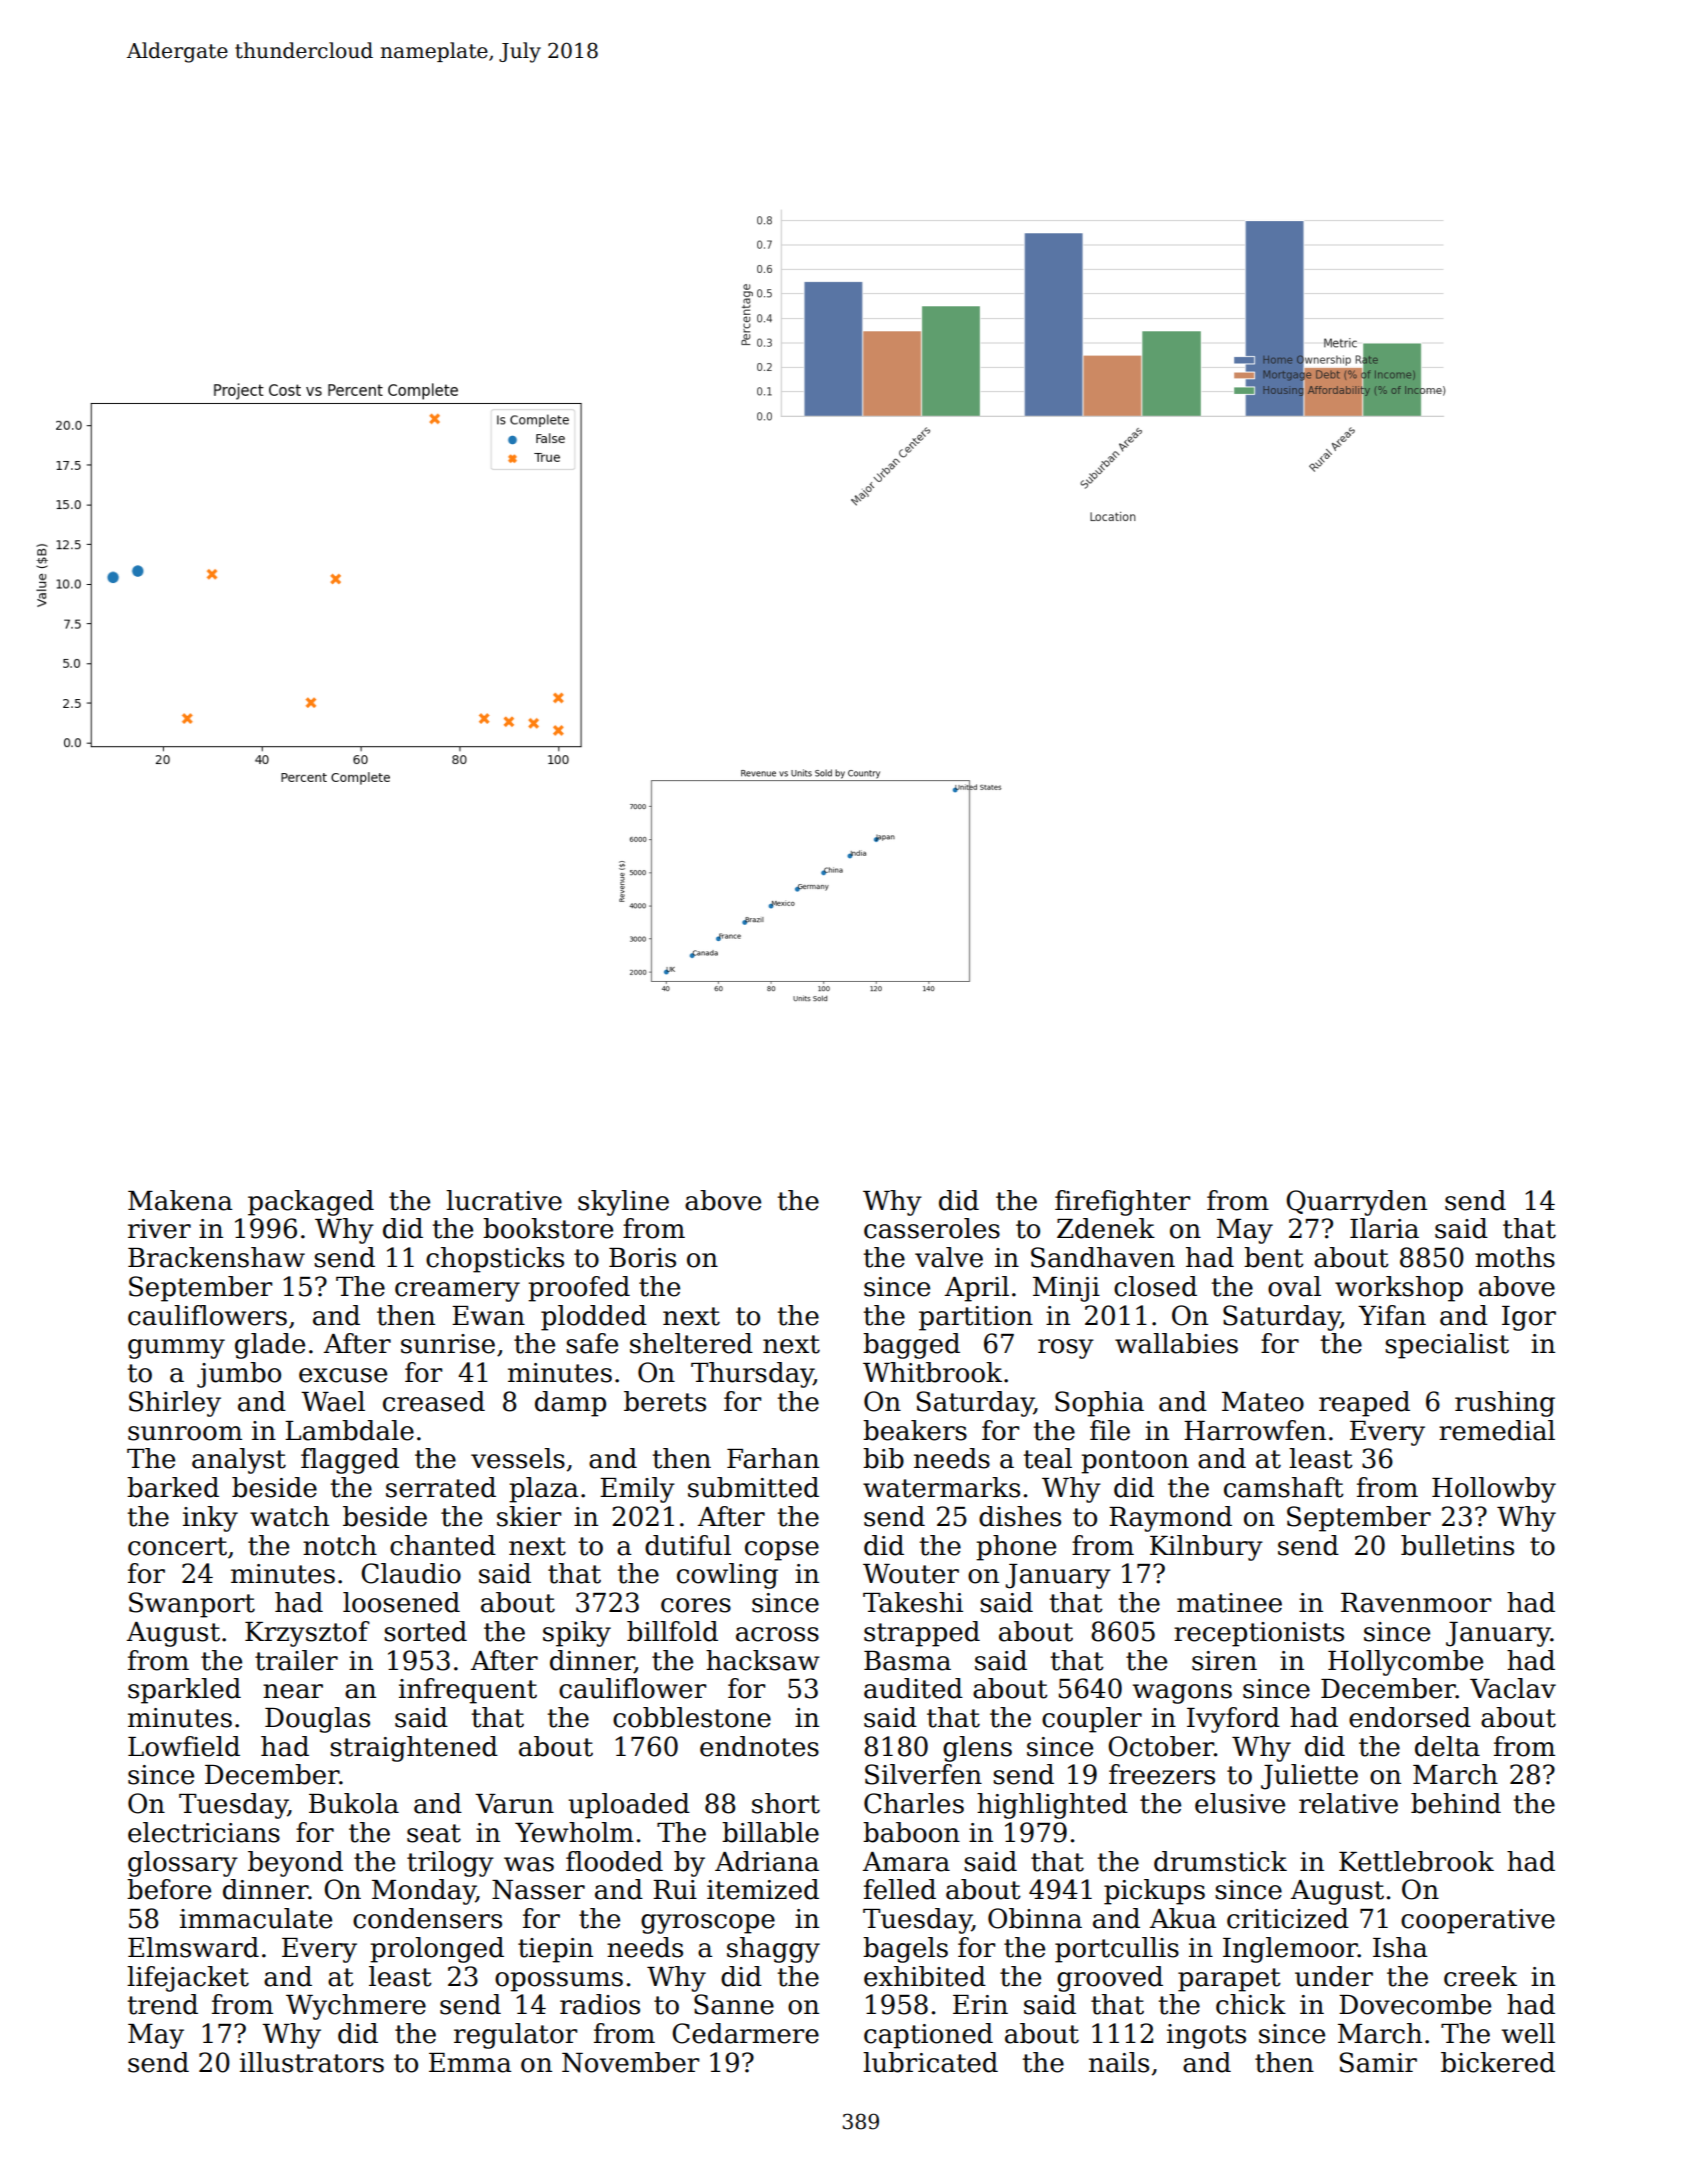 Image resolution: width=1683 pixels, height=2178 pixels. What do you see at coordinates (1505, 1404) in the screenshot?
I see `rushing` at bounding box center [1505, 1404].
